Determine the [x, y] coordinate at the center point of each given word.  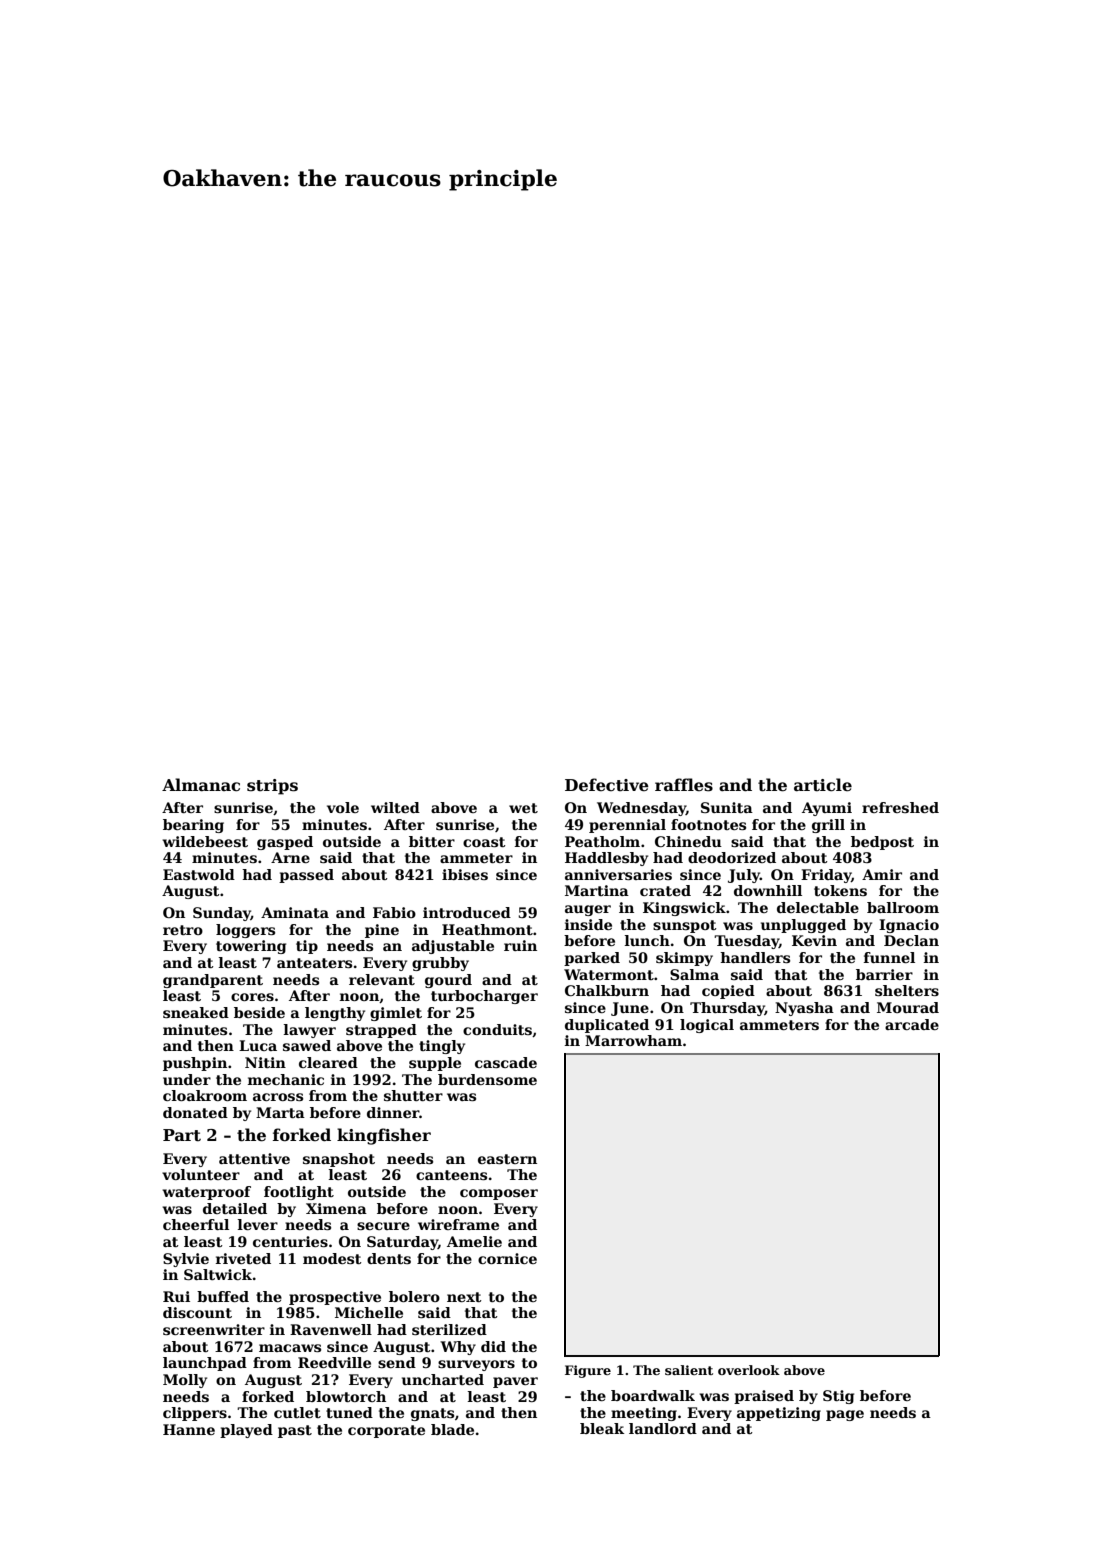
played [246, 1431]
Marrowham [633, 1040]
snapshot [339, 1160]
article [823, 785]
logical [707, 1026]
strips [272, 787]
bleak [602, 1428]
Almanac [201, 785]
